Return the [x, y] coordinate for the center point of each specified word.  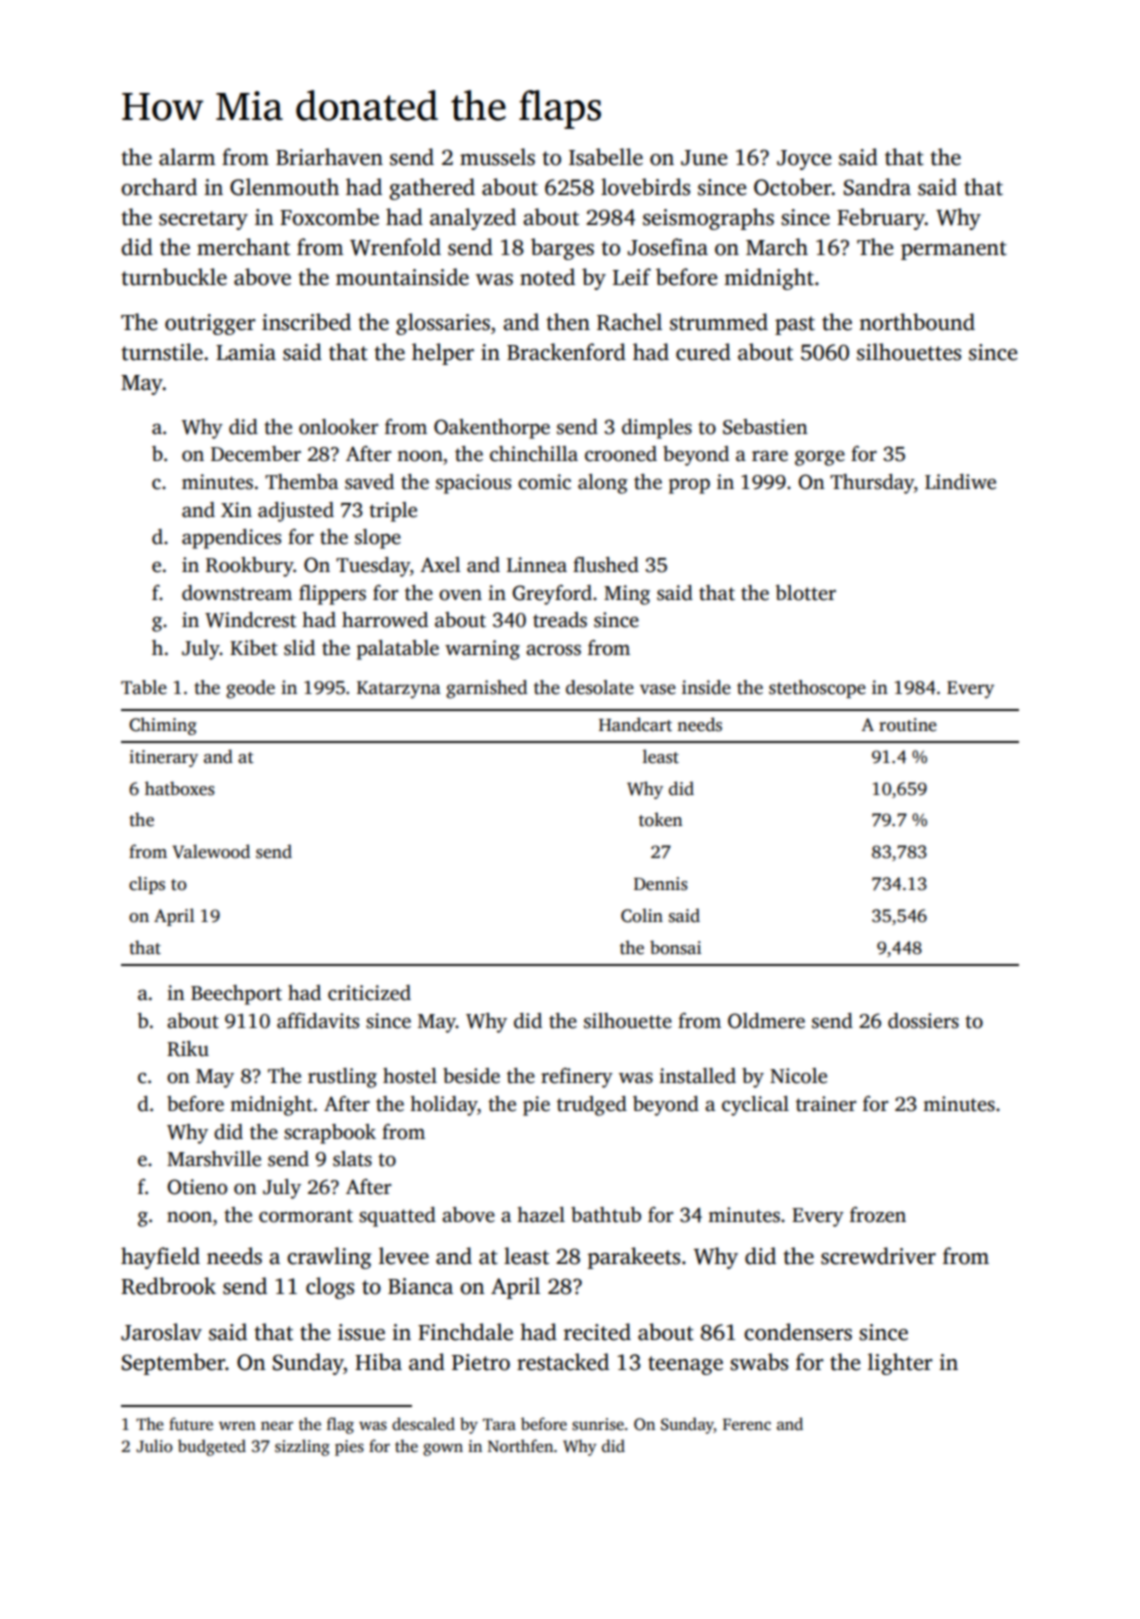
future [191, 1423]
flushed [606, 565]
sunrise [598, 1424]
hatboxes [180, 788]
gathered [432, 189]
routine [908, 725]
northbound [917, 322]
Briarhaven [329, 157]
